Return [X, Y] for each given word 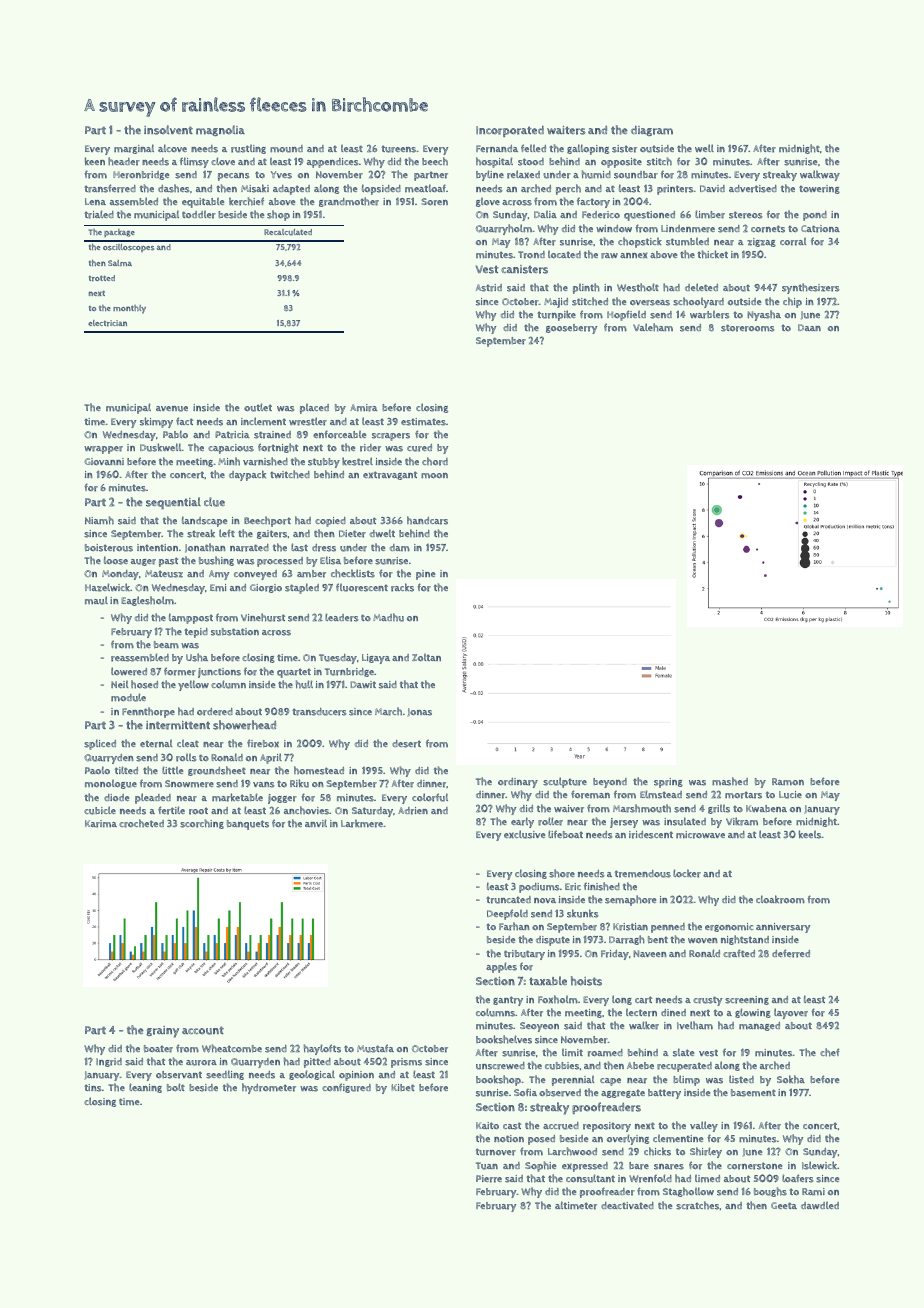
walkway [820, 175]
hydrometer [269, 1088]
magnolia [220, 130]
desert [406, 744]
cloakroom [780, 899]
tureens [398, 149]
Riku [299, 783]
